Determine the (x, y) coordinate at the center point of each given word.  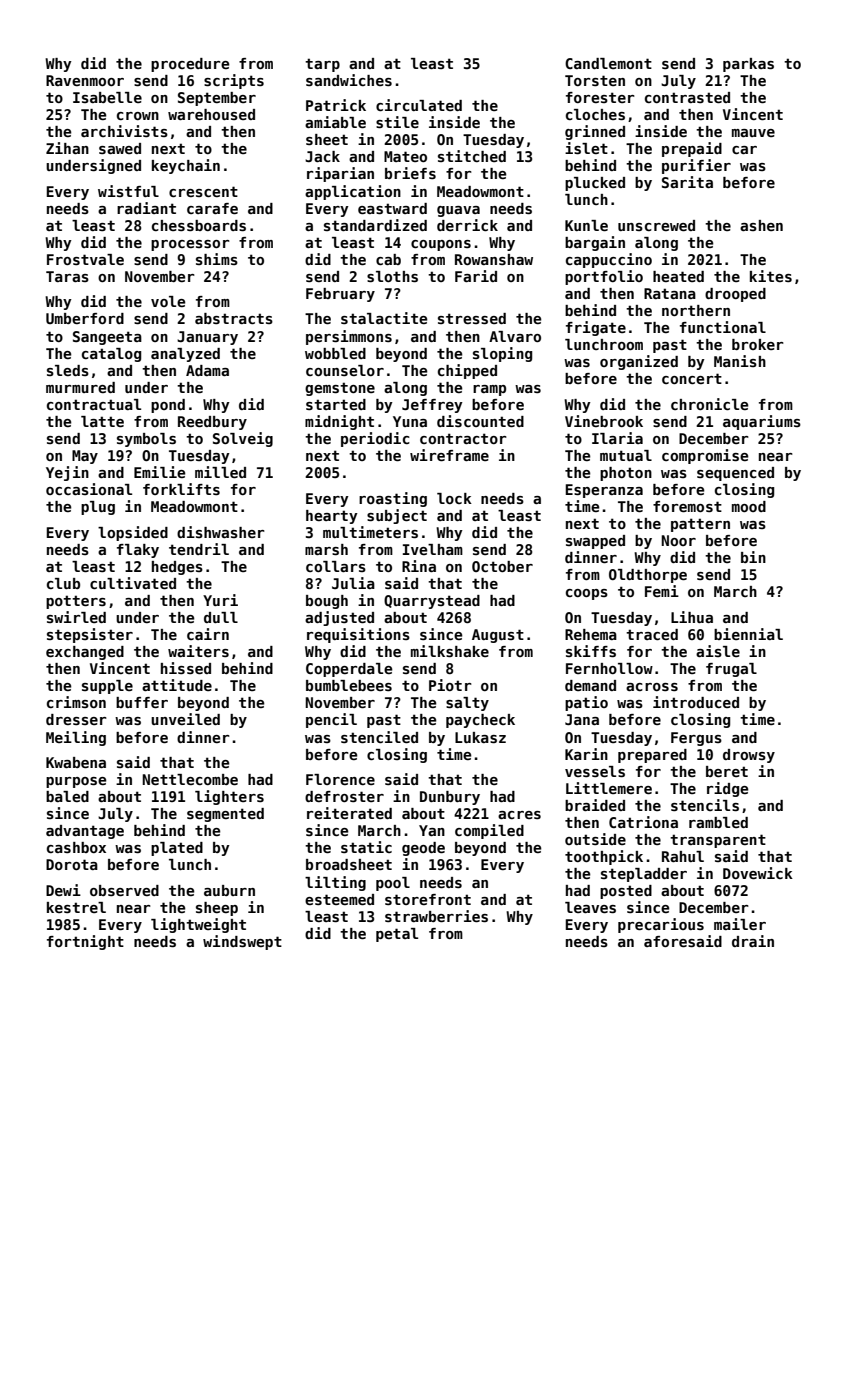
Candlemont (608, 63)
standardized (375, 225)
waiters (198, 651)
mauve (753, 133)
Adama (207, 370)
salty (467, 704)
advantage (85, 832)
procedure (190, 65)
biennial (748, 634)
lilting (335, 883)
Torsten (595, 80)
